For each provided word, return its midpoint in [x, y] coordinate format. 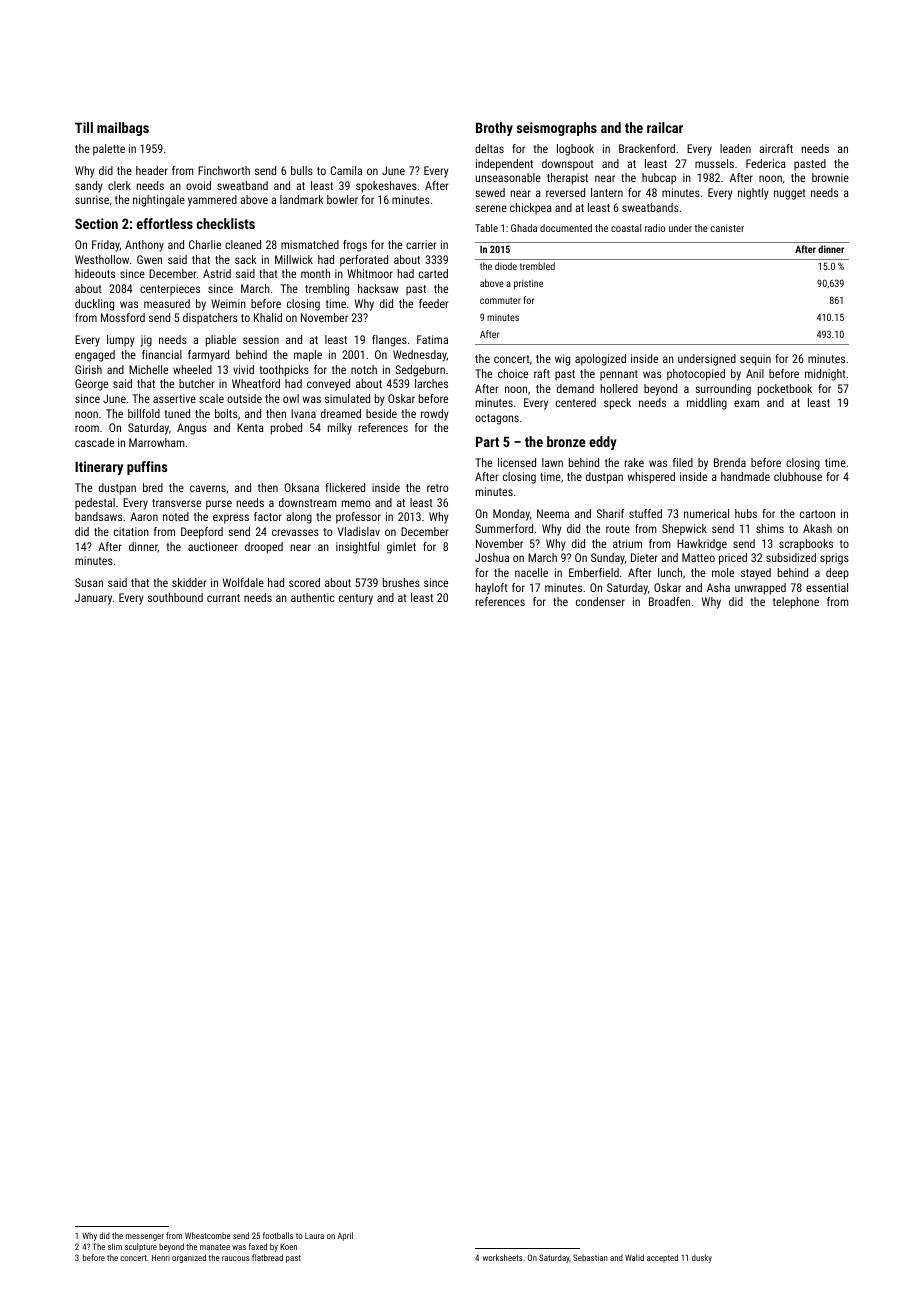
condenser [600, 601]
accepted [662, 1258]
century [356, 599]
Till [84, 127]
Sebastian [590, 1257]
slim [115, 1246]
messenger [145, 1237]
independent [504, 165]
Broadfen [669, 601]
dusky [702, 1258]
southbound [175, 597]
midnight [825, 375]
